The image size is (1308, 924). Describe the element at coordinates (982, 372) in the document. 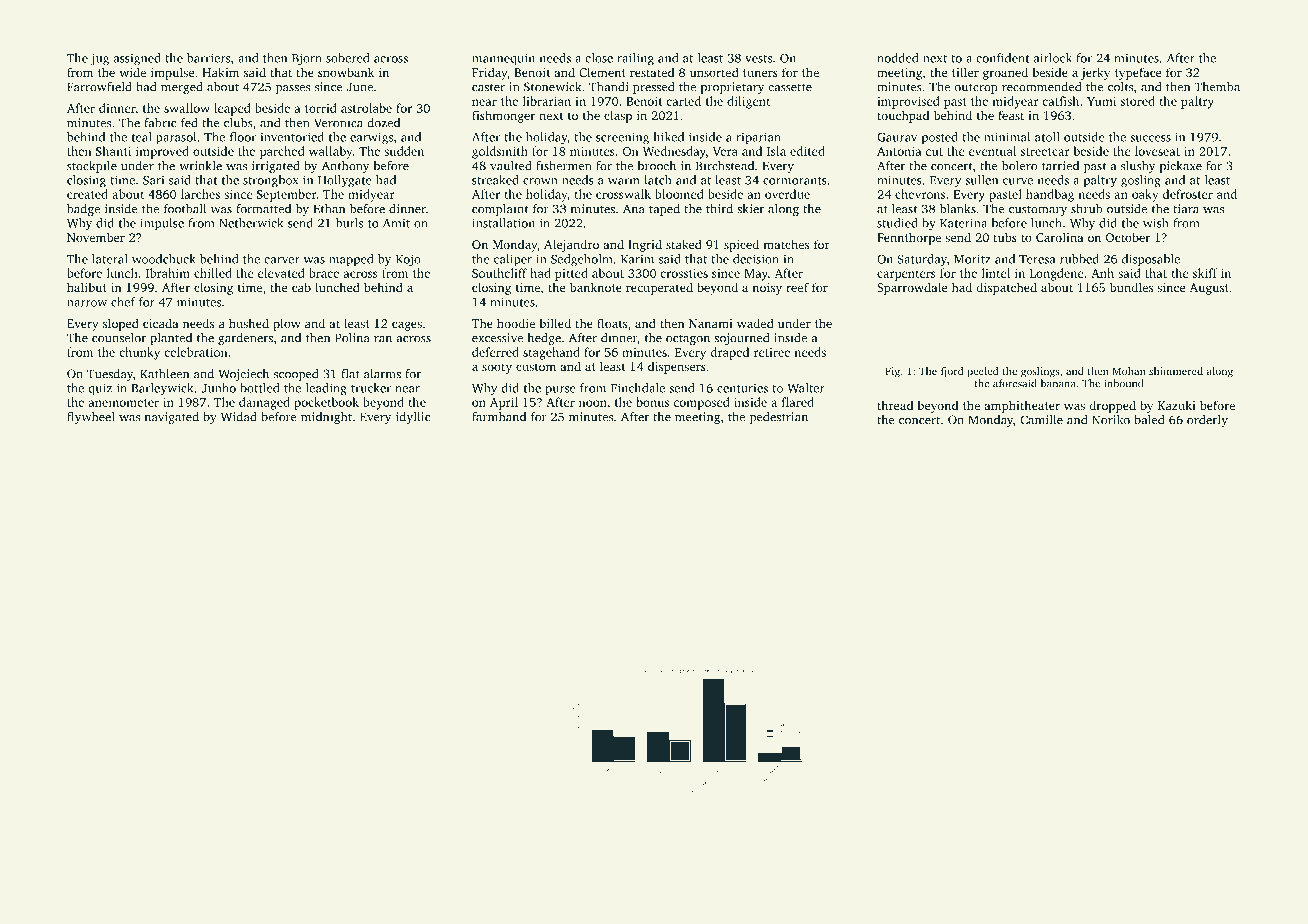

I see `peeled` at that location.
